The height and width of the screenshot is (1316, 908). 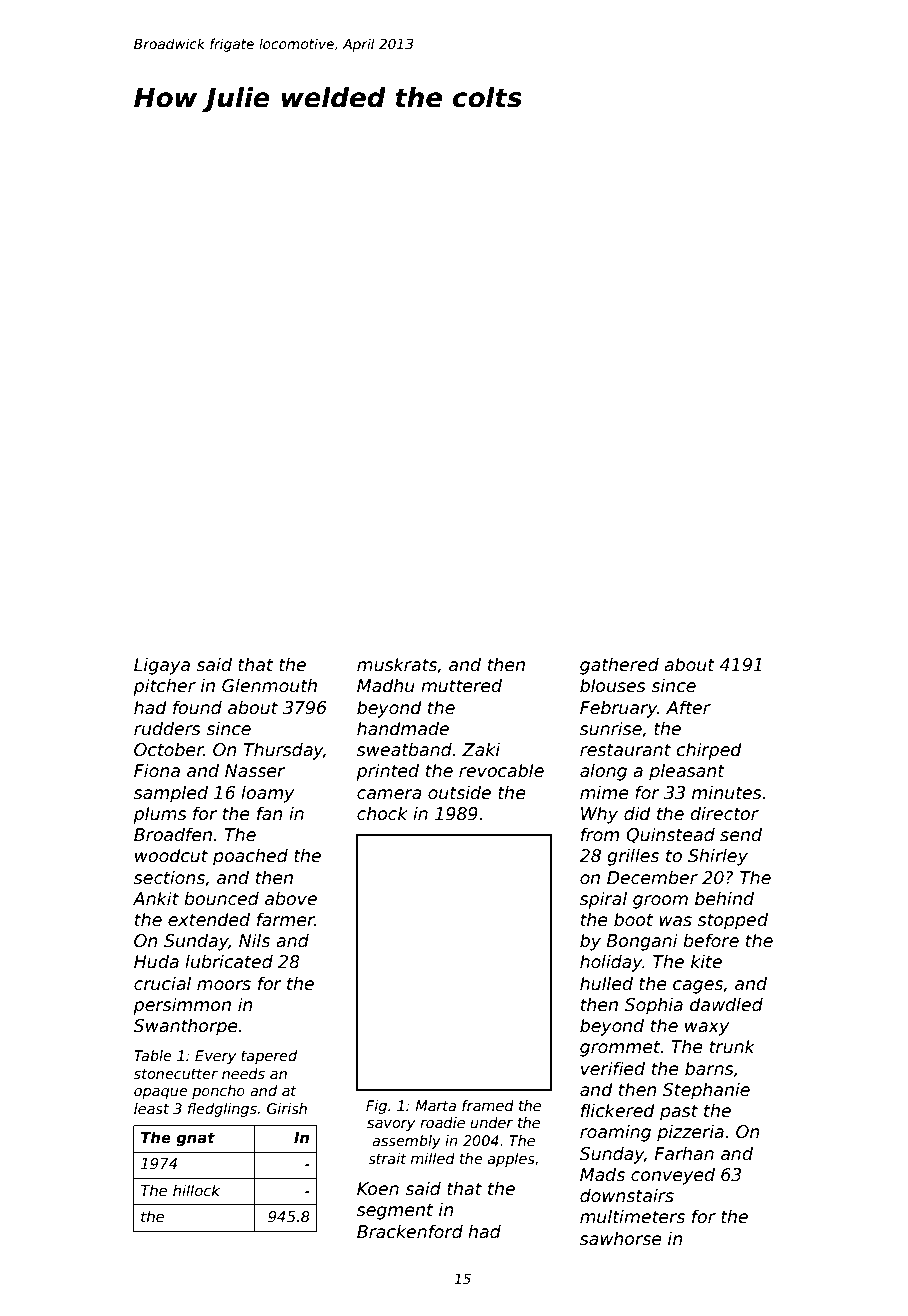 What do you see at coordinates (218, 1092) in the screenshot?
I see `poncho` at bounding box center [218, 1092].
